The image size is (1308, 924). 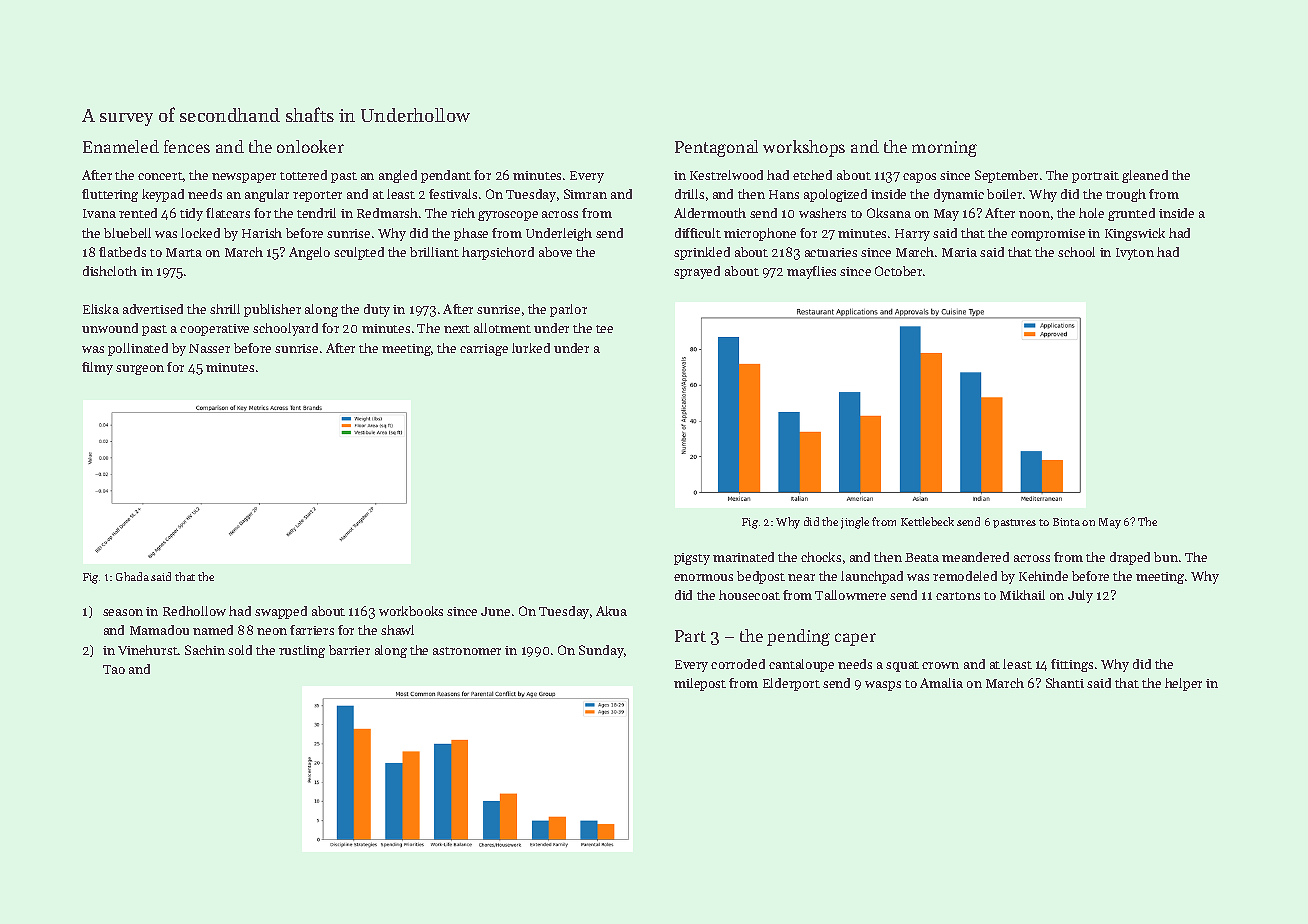 What do you see at coordinates (302, 651) in the screenshot?
I see `rustling` at bounding box center [302, 651].
